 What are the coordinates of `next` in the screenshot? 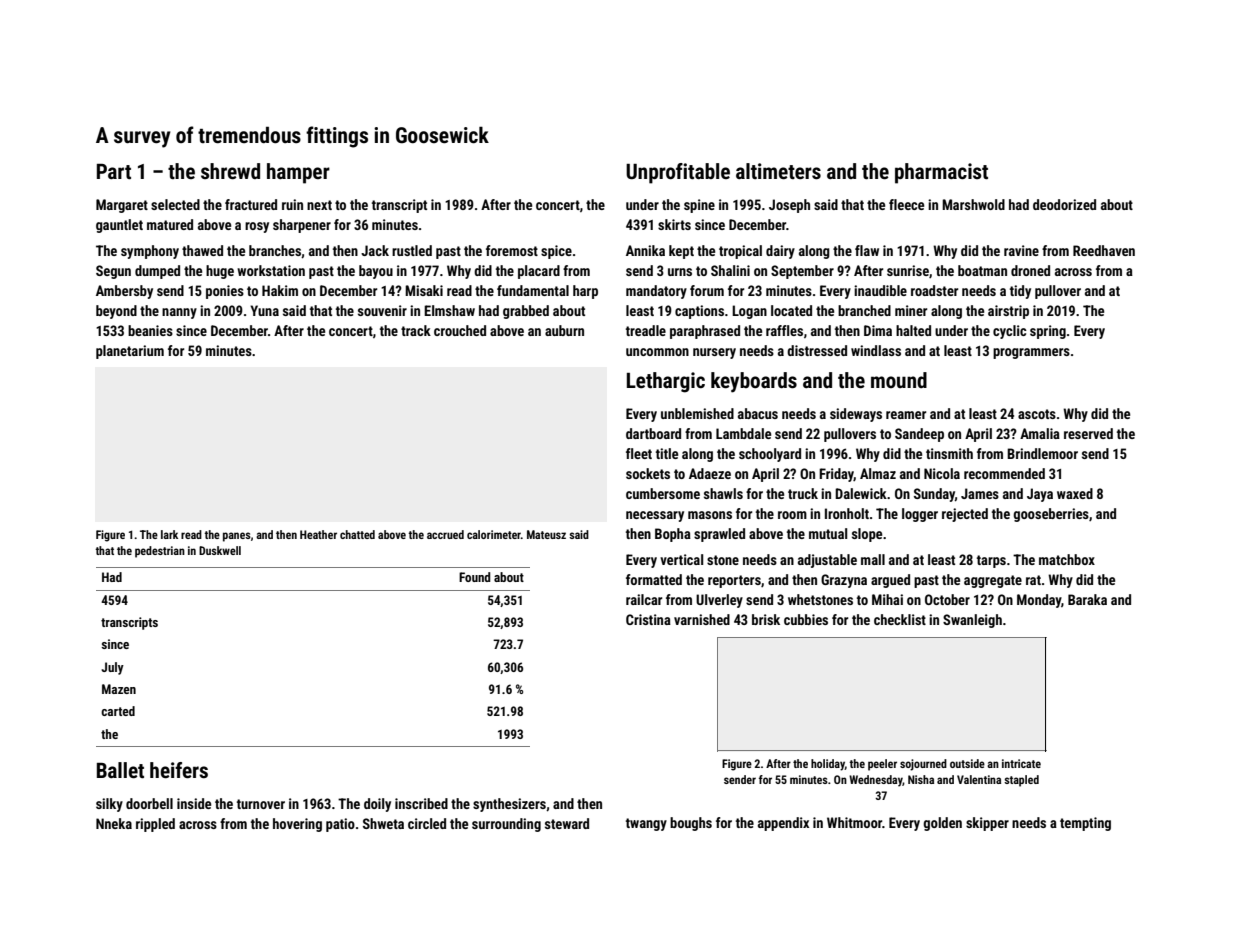 It's located at (319, 205).
